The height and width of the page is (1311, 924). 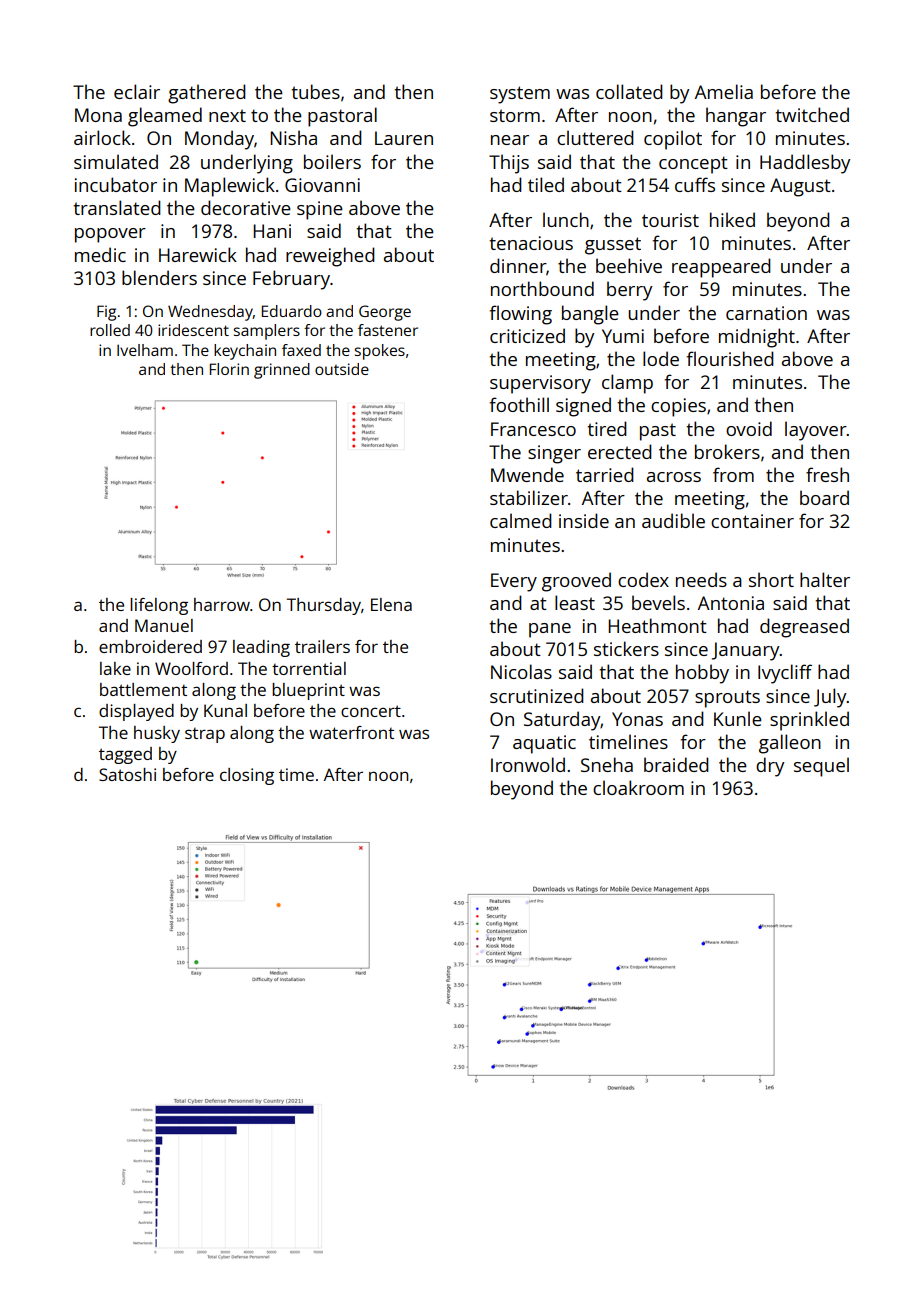 What do you see at coordinates (827, 474) in the page?
I see `fresh` at bounding box center [827, 474].
